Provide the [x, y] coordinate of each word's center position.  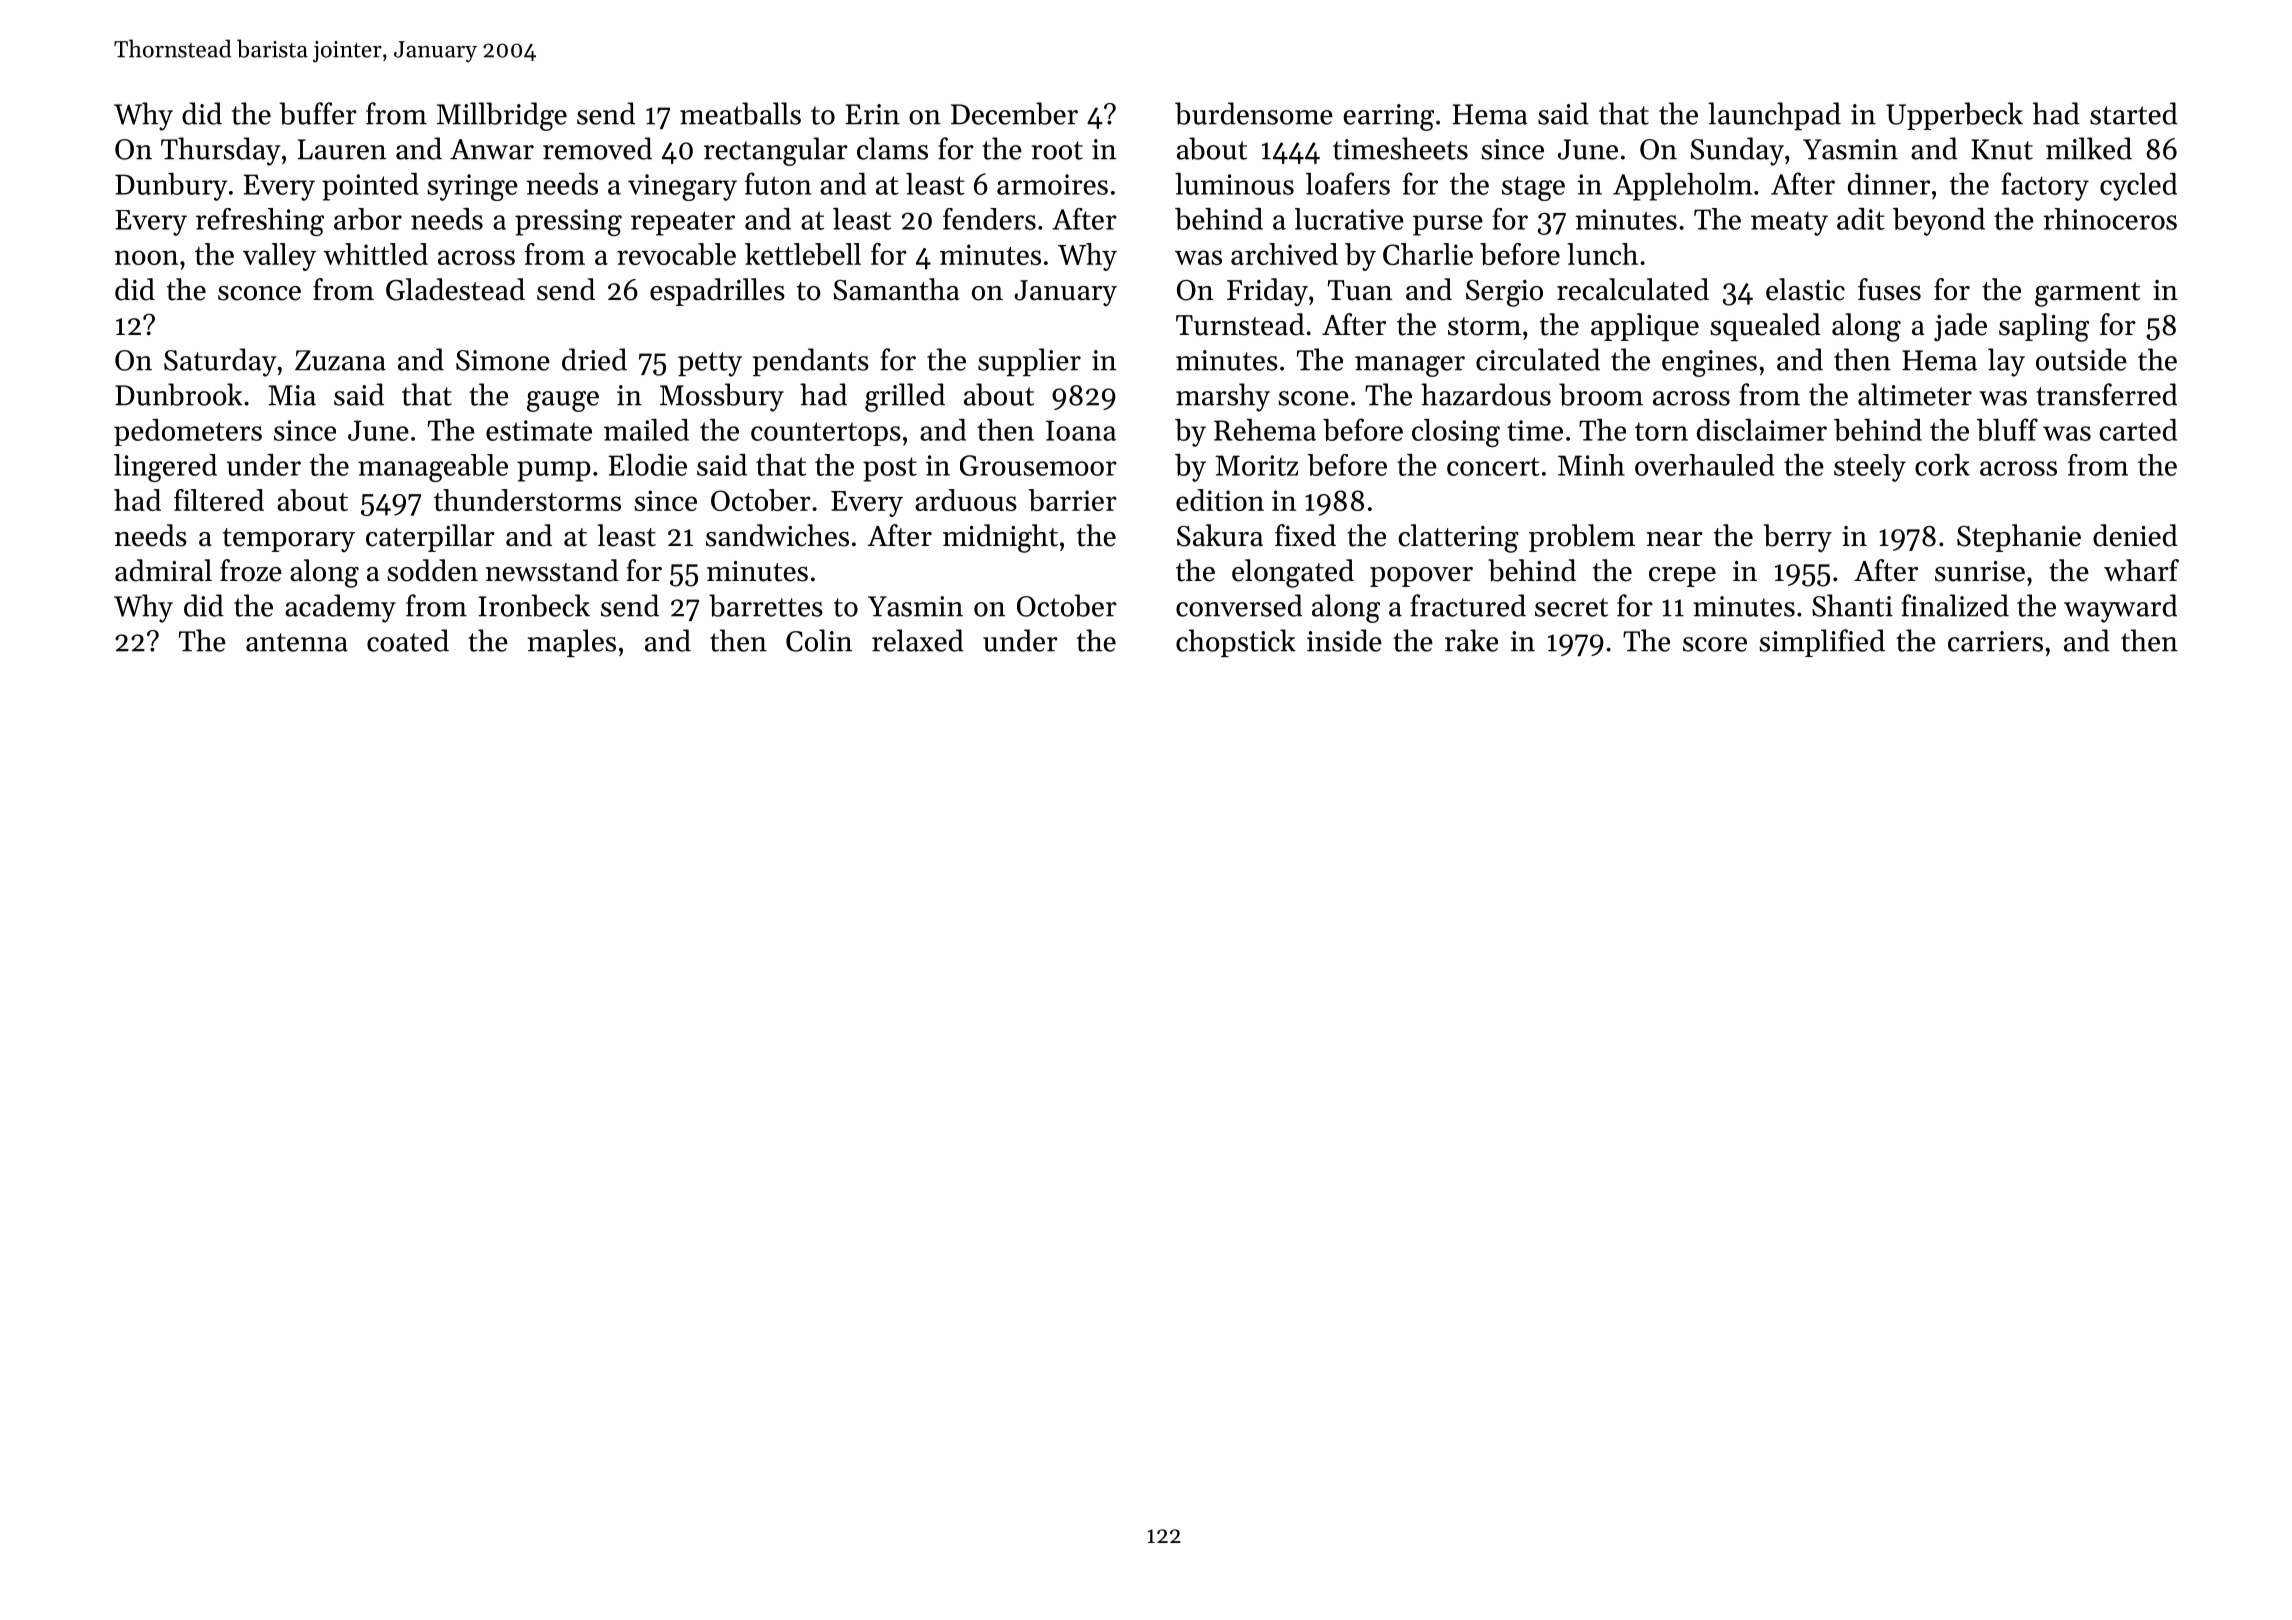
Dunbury [171, 187]
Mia [292, 395]
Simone [503, 360]
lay [2006, 362]
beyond [1939, 222]
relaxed [918, 640]
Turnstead [1240, 324]
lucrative [1349, 219]
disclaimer [1762, 430]
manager [1410, 366]
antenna [297, 642]
